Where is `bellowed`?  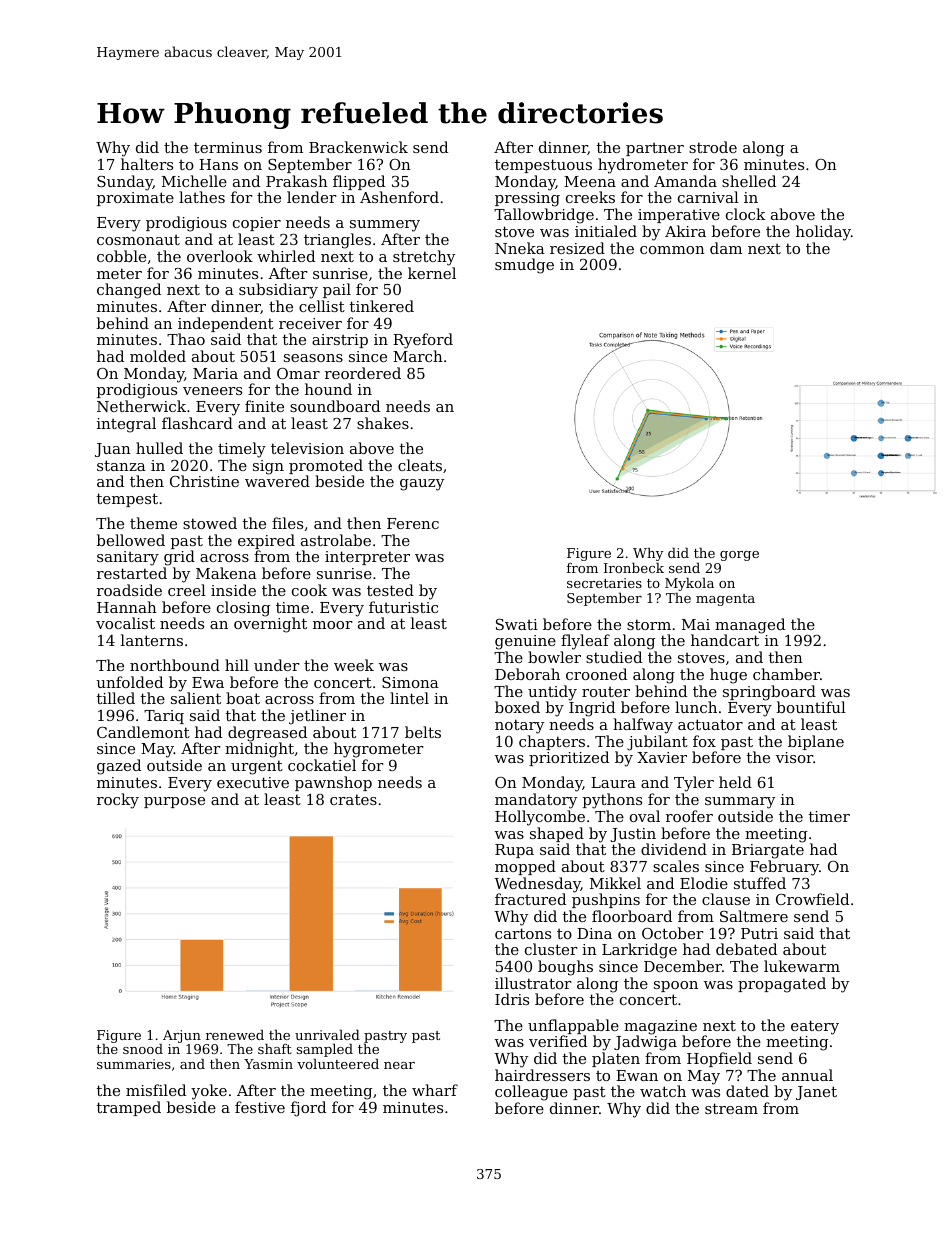 bellowed is located at coordinates (131, 540).
